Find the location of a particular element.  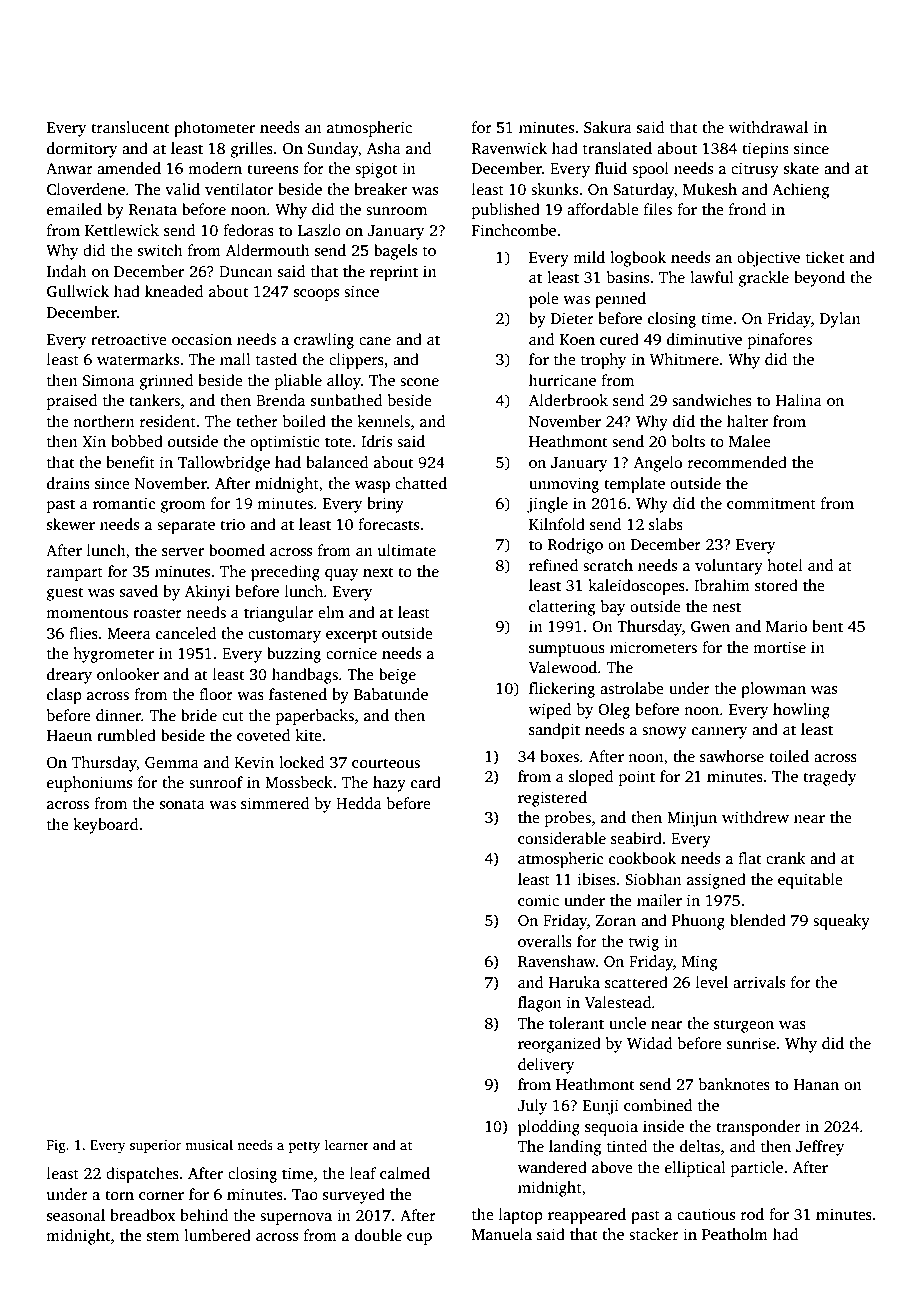

briny is located at coordinates (385, 505).
